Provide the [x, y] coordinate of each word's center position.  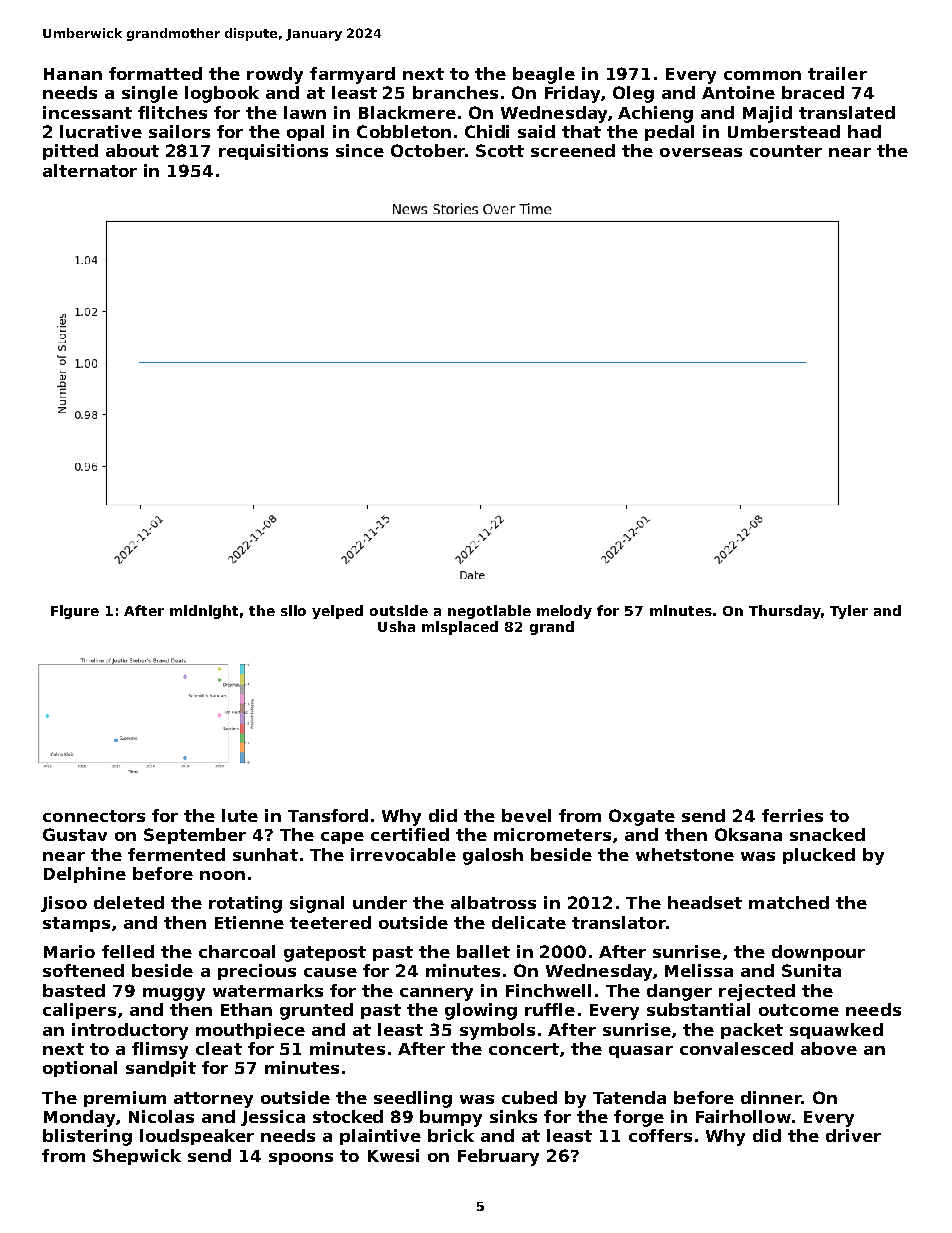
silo [293, 610]
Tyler [849, 612]
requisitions [273, 152]
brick [451, 1135]
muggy [174, 994]
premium [125, 1099]
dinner [771, 1097]
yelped [337, 612]
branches [455, 92]
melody [564, 612]
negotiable [489, 612]
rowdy [275, 75]
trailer [837, 73]
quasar [641, 1052]
